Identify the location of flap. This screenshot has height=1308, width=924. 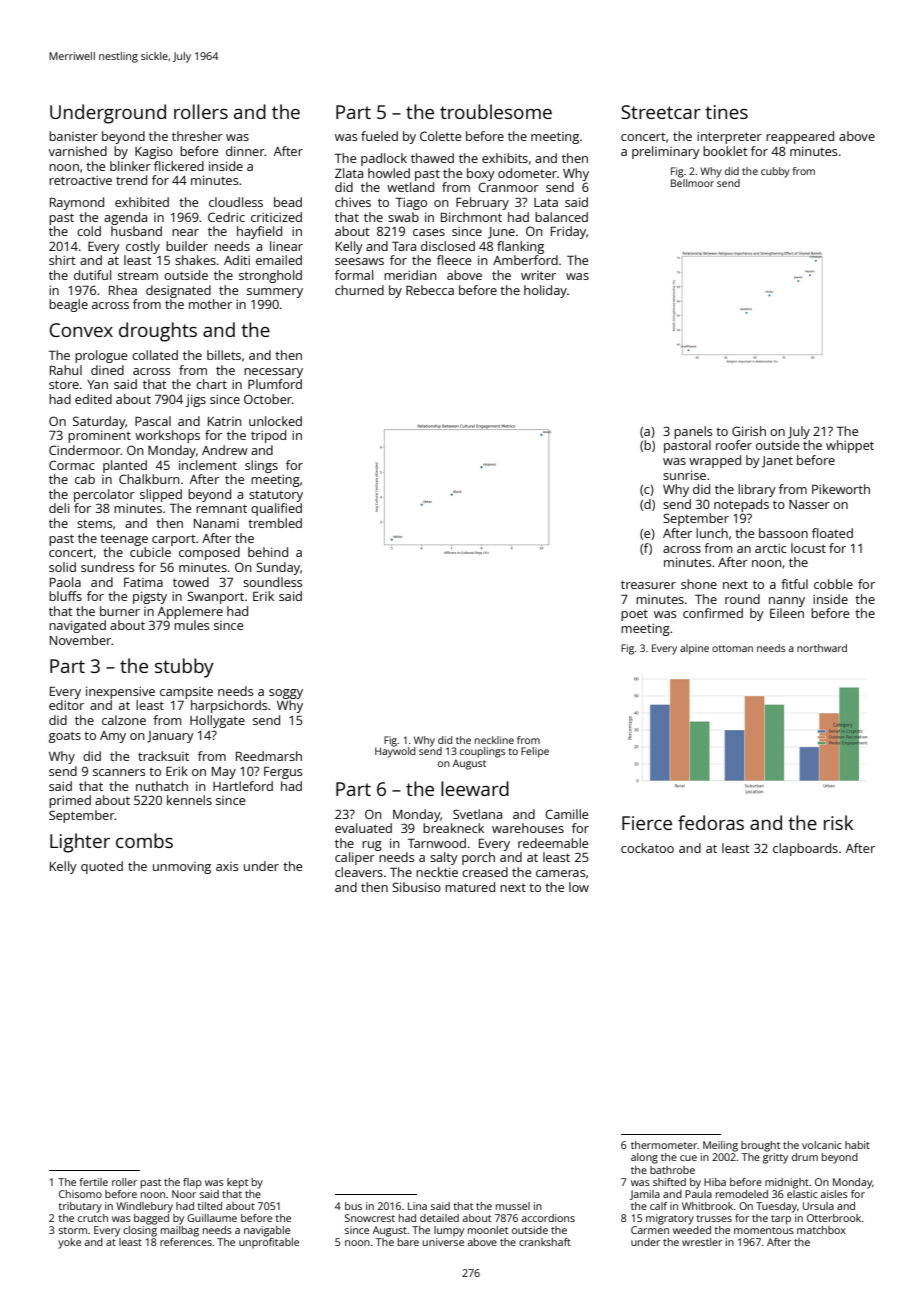
(192, 1183).
